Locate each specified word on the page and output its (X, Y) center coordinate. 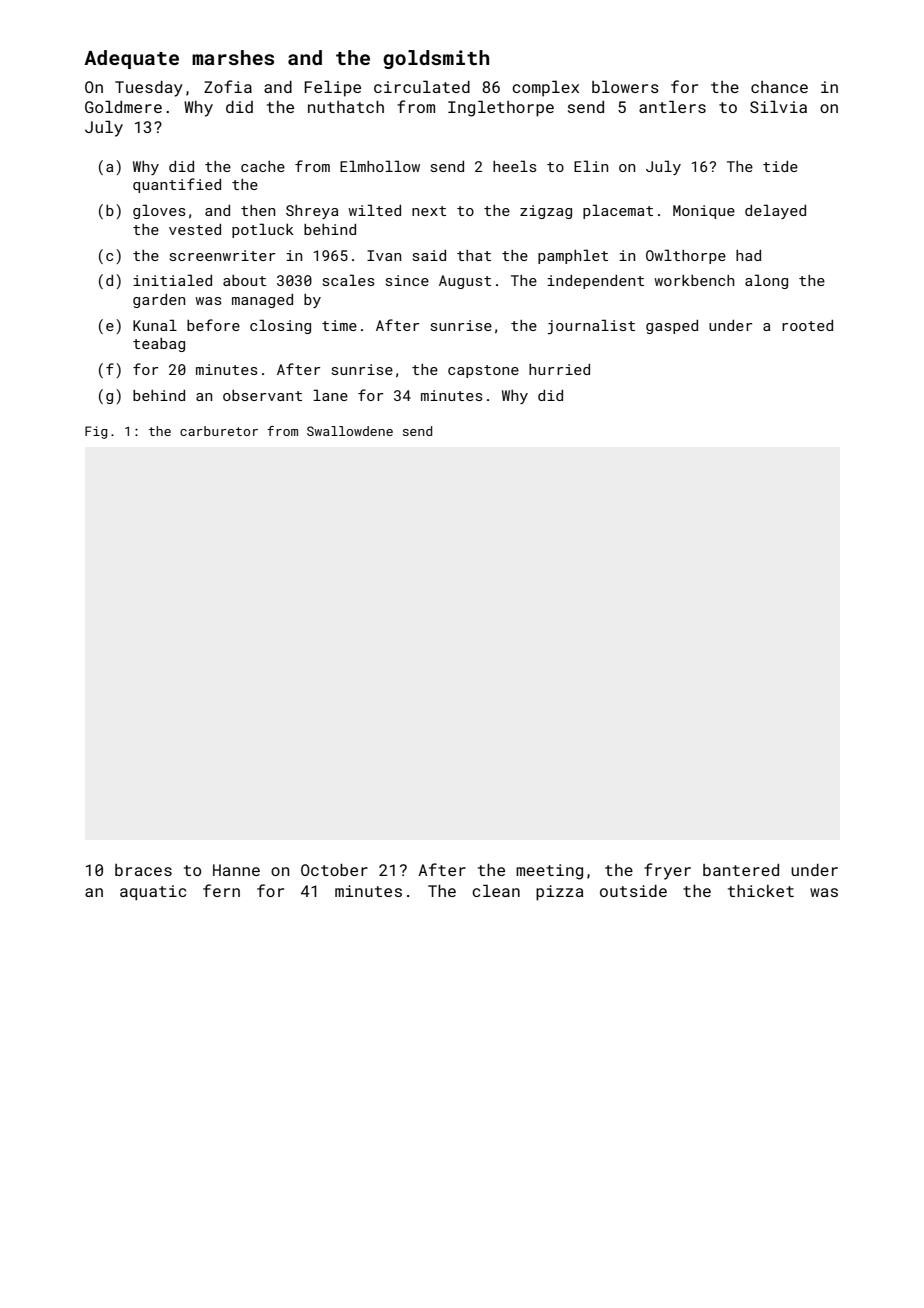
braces (143, 870)
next (429, 211)
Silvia (778, 106)
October (334, 870)
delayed (775, 211)
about (244, 280)
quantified (177, 185)
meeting (549, 872)
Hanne (236, 870)
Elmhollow (380, 166)
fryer (667, 871)
